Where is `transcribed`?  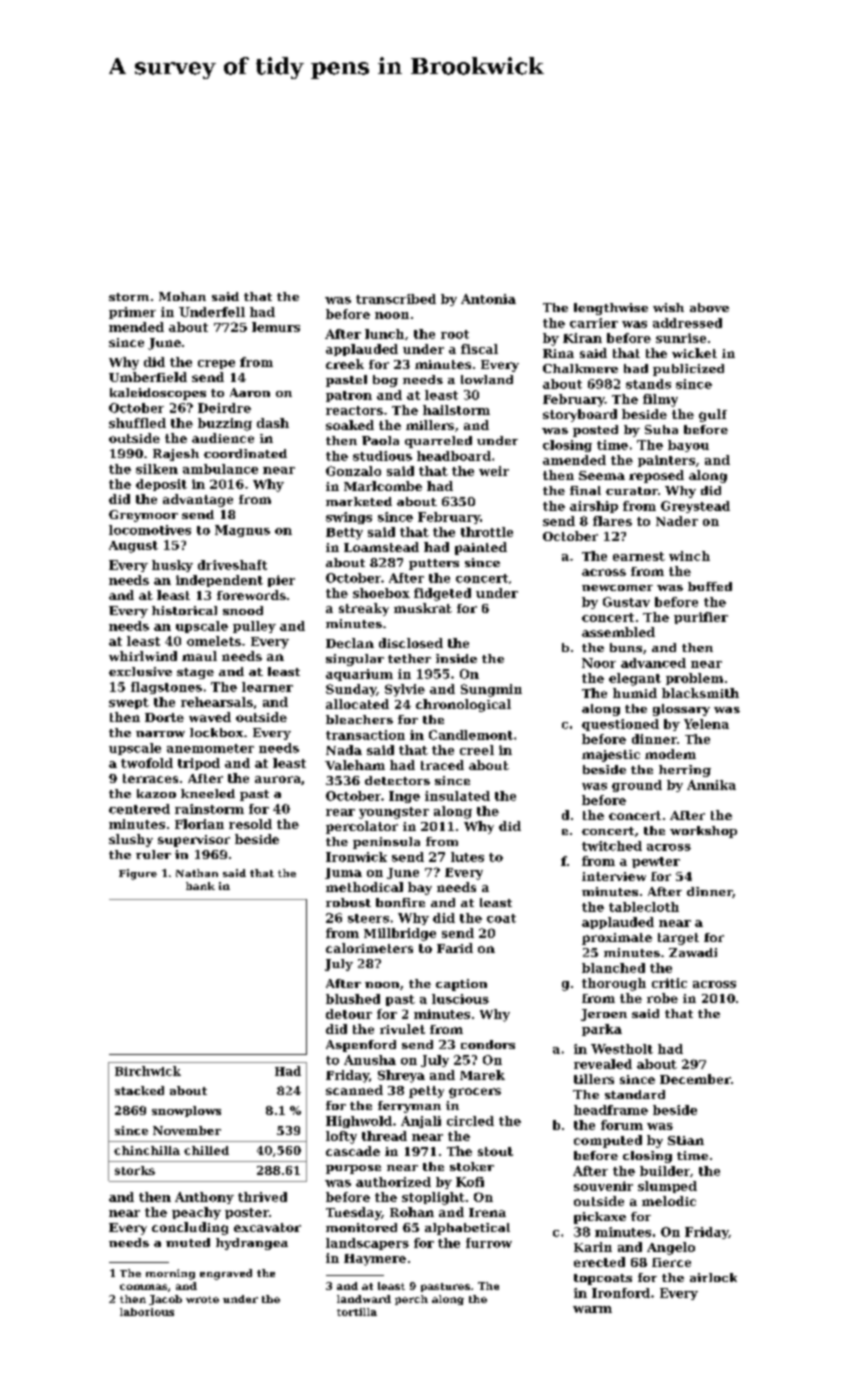
transcribed is located at coordinates (396, 299).
